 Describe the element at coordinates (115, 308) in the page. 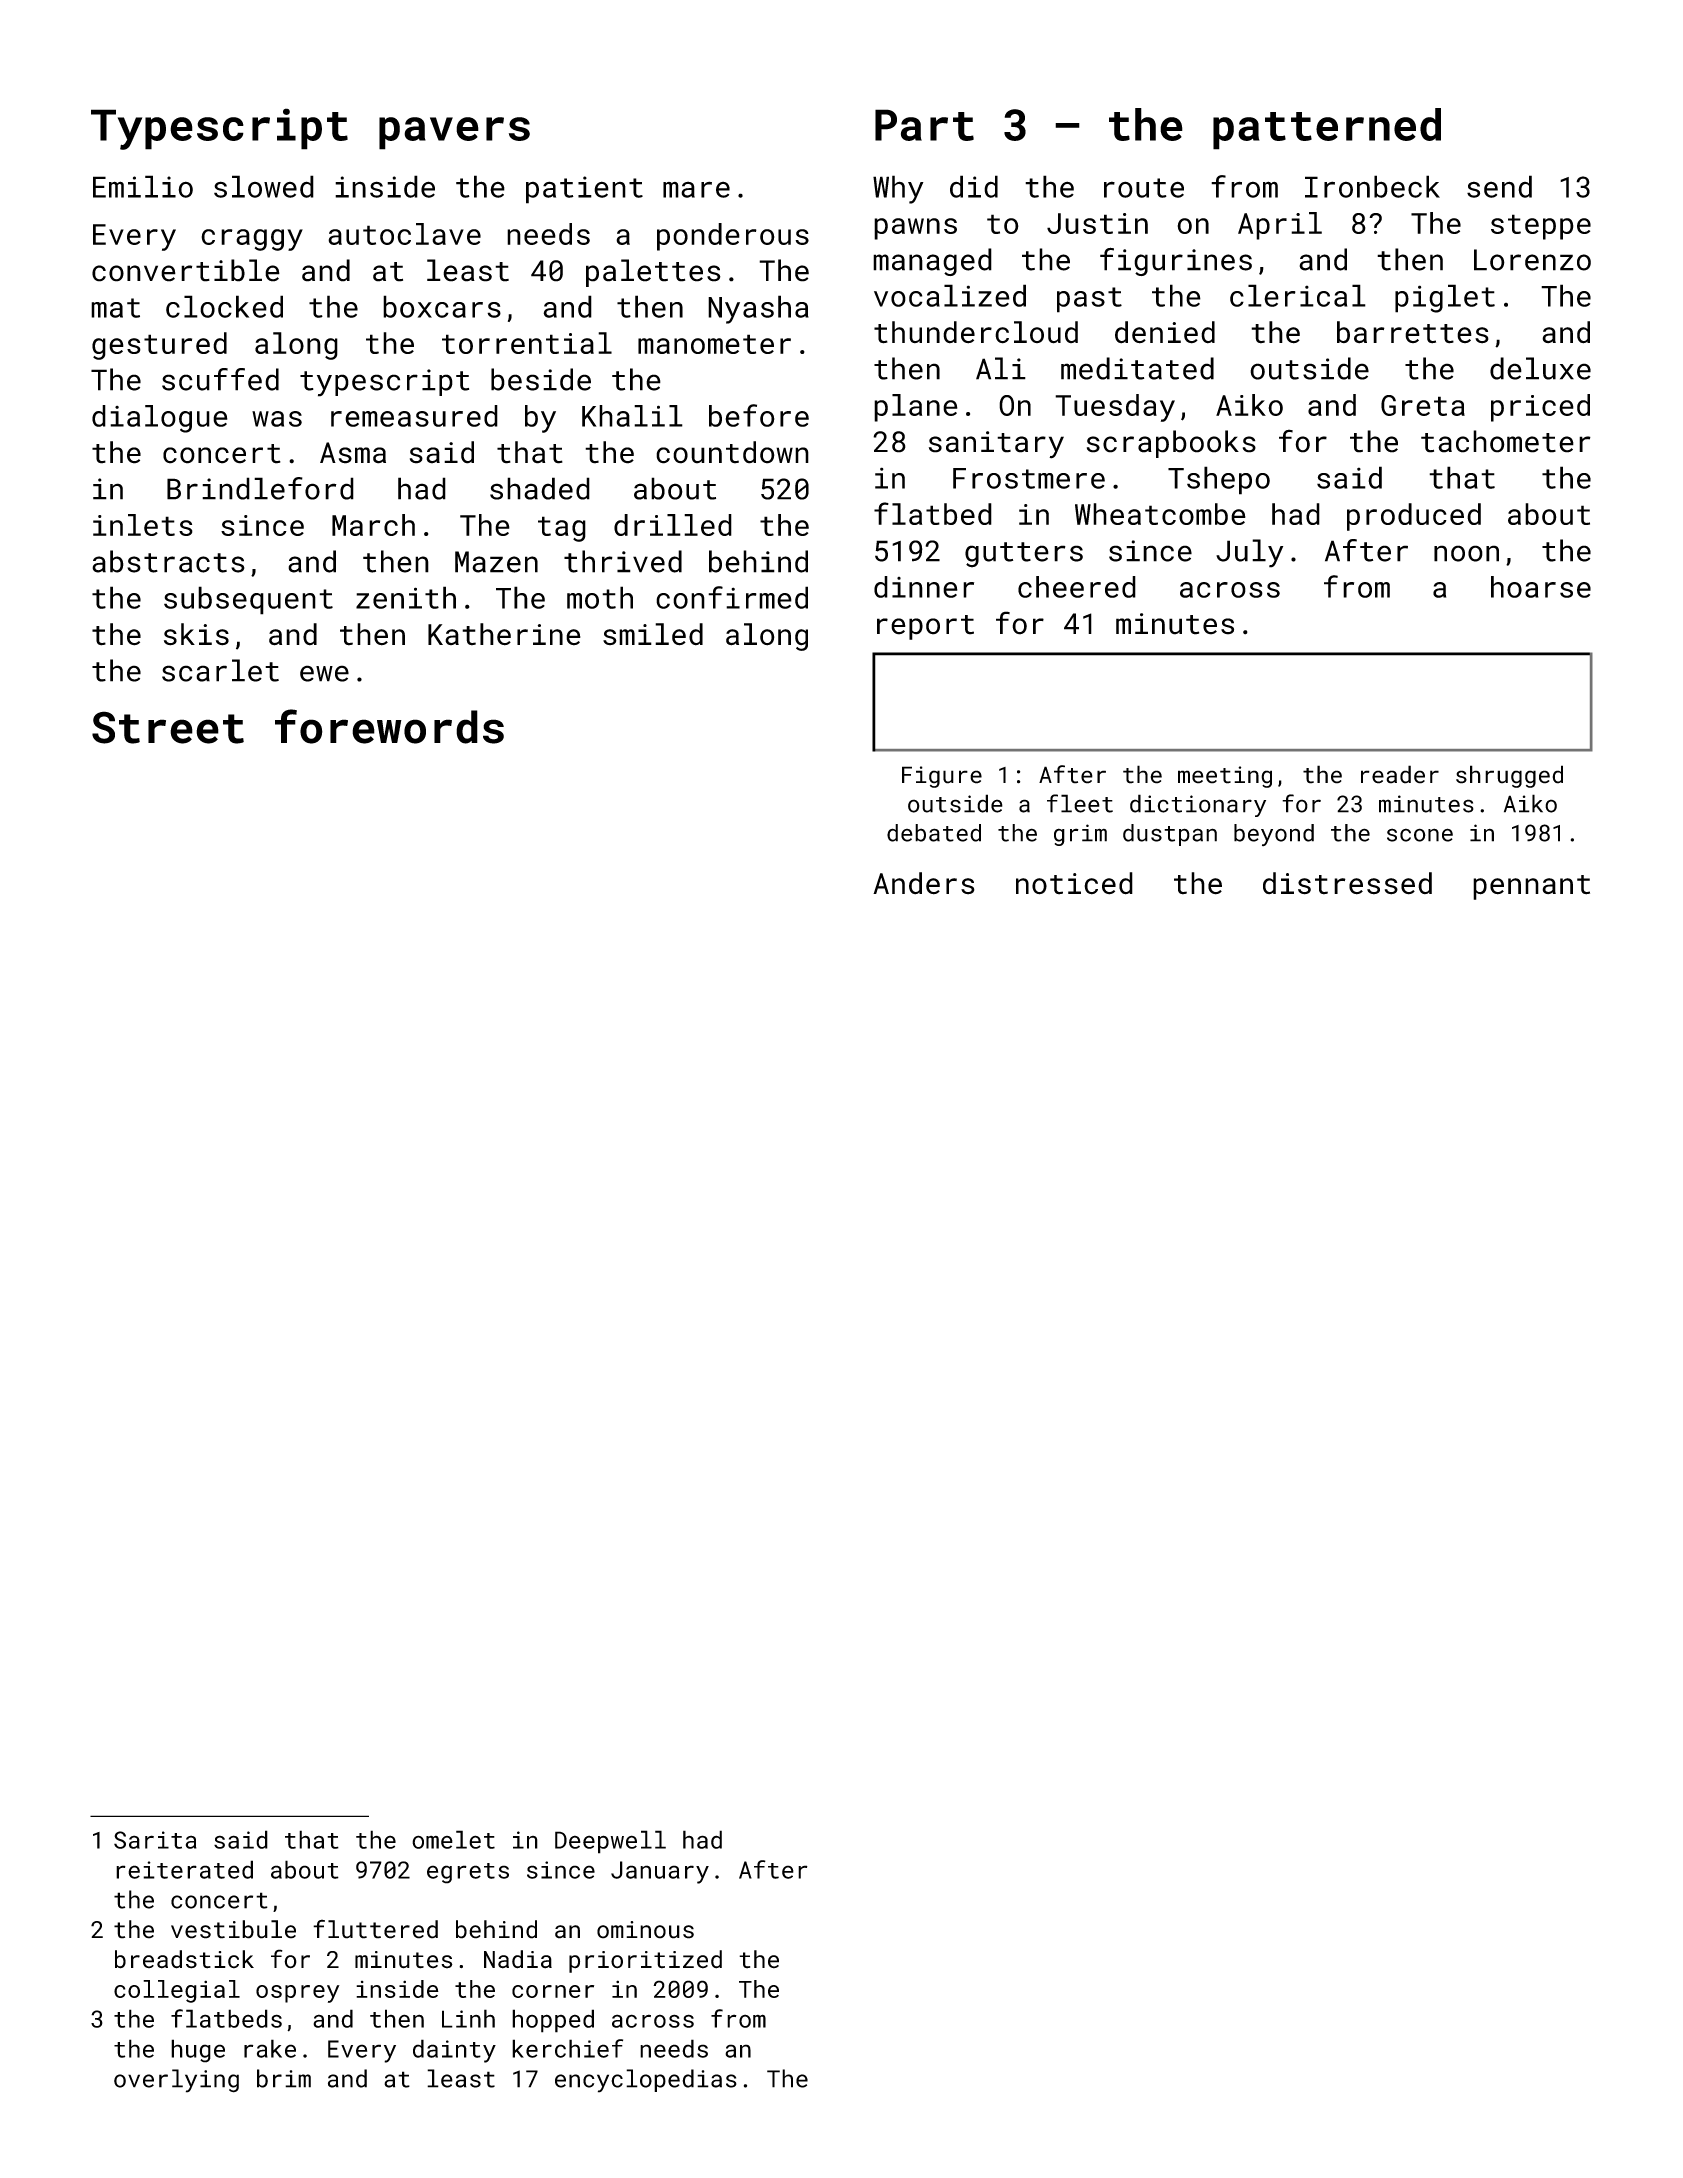

I see `mat` at that location.
